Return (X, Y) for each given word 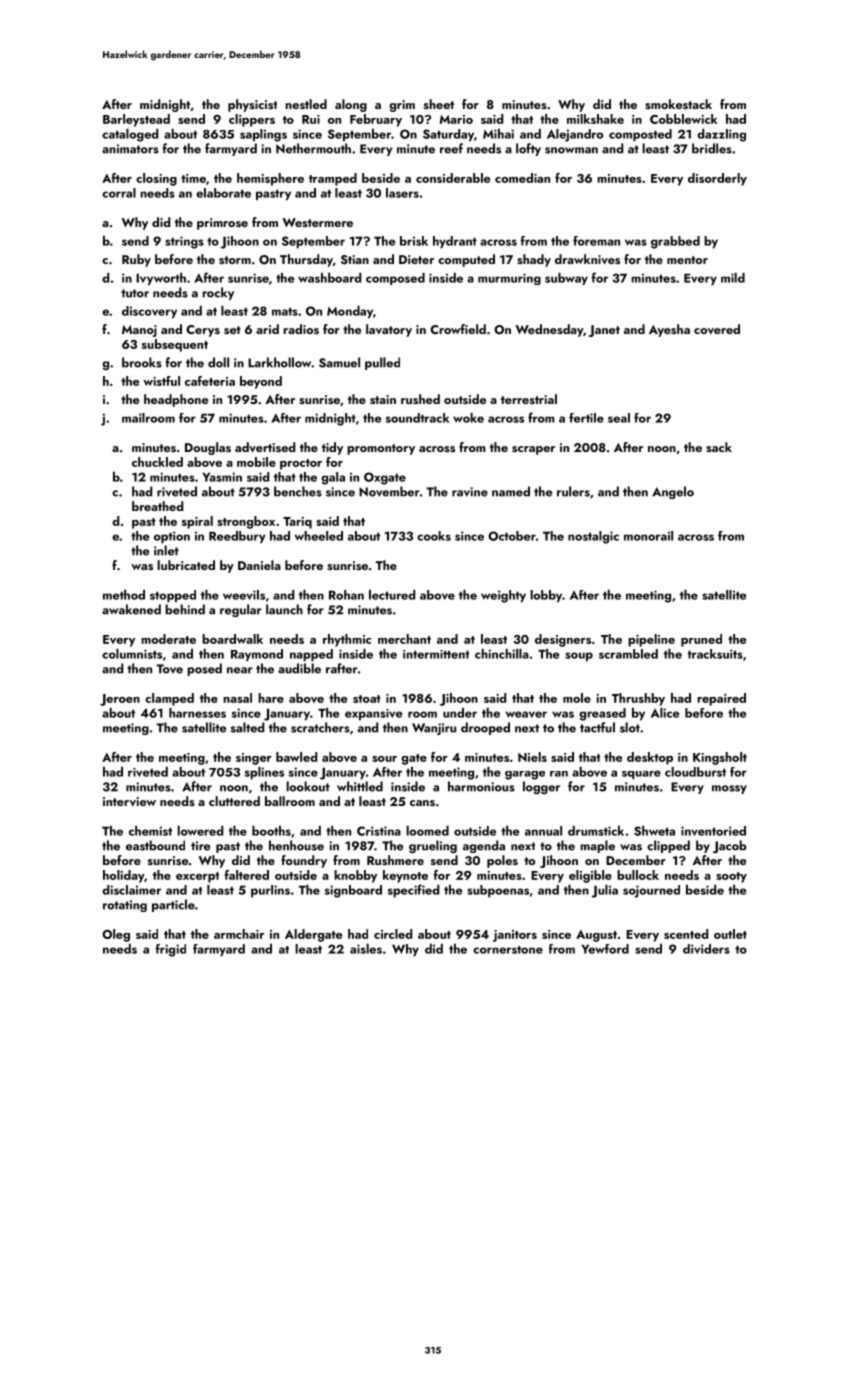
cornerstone (508, 950)
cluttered (234, 801)
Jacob (730, 846)
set (232, 330)
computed (466, 260)
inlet (166, 550)
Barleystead (136, 120)
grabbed (675, 242)
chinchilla (502, 653)
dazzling (721, 135)
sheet (439, 104)
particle (173, 905)
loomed (427, 830)
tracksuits (715, 654)
